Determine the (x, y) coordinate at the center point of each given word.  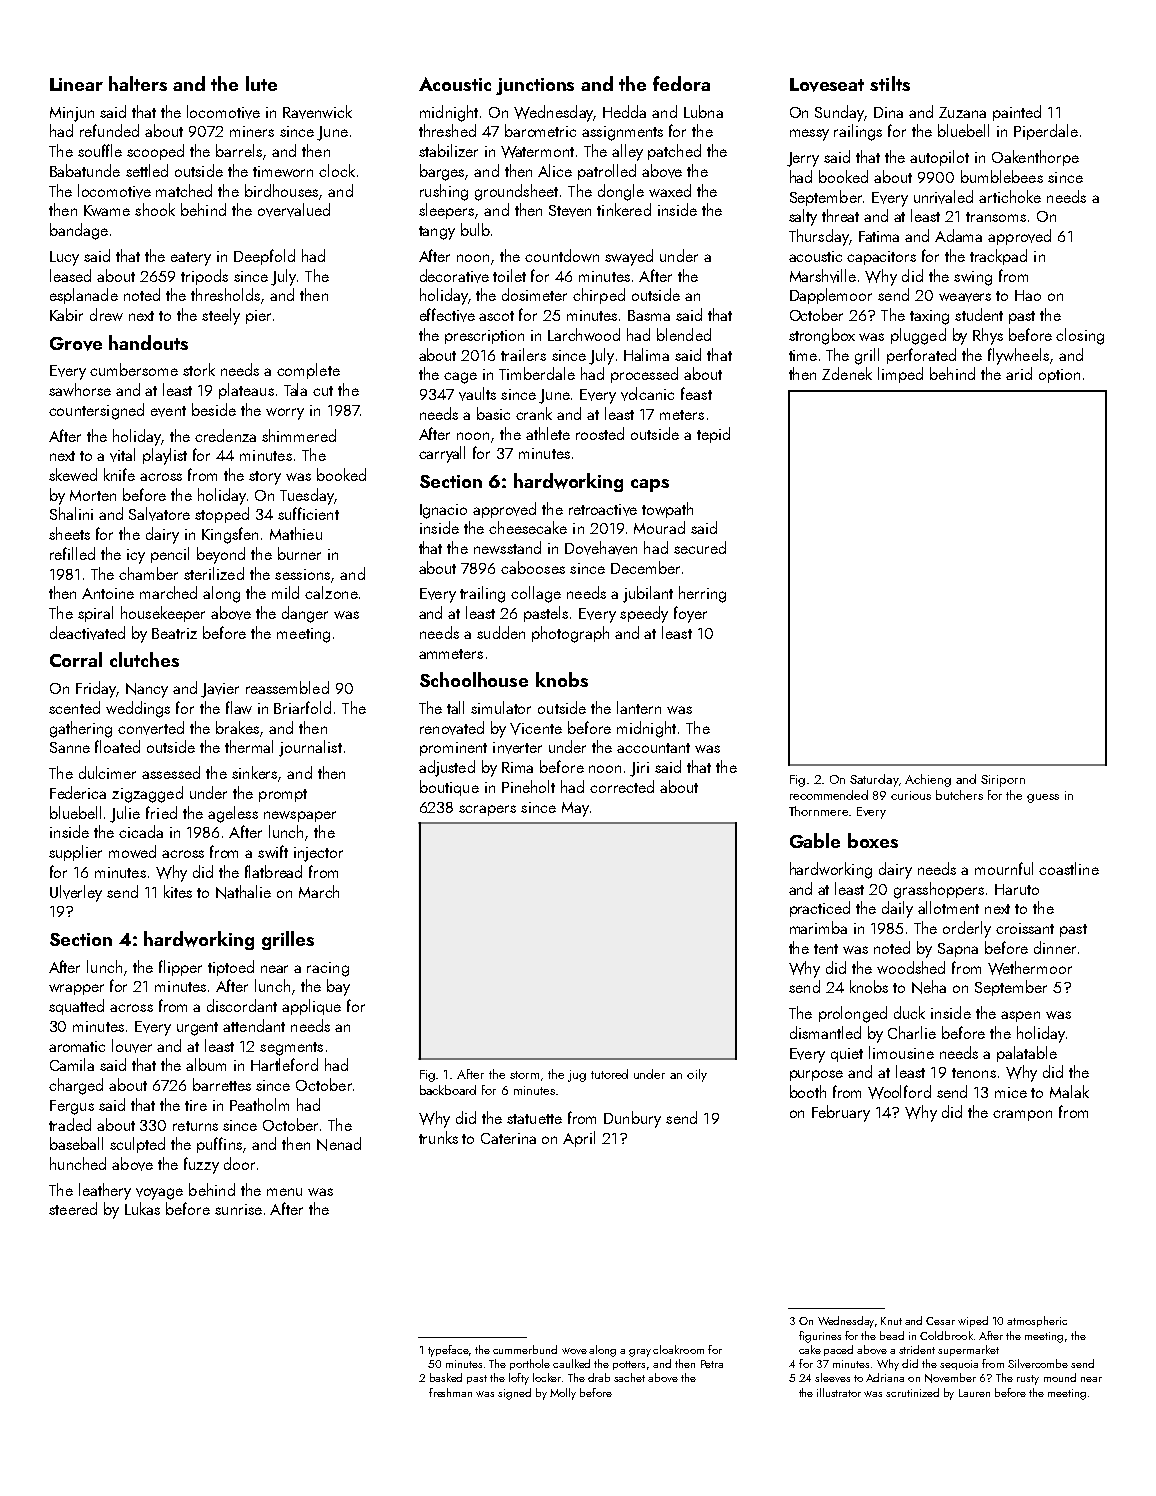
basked (446, 1377)
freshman (450, 1392)
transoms (996, 217)
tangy (437, 233)
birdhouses (281, 190)
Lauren (974, 1393)
